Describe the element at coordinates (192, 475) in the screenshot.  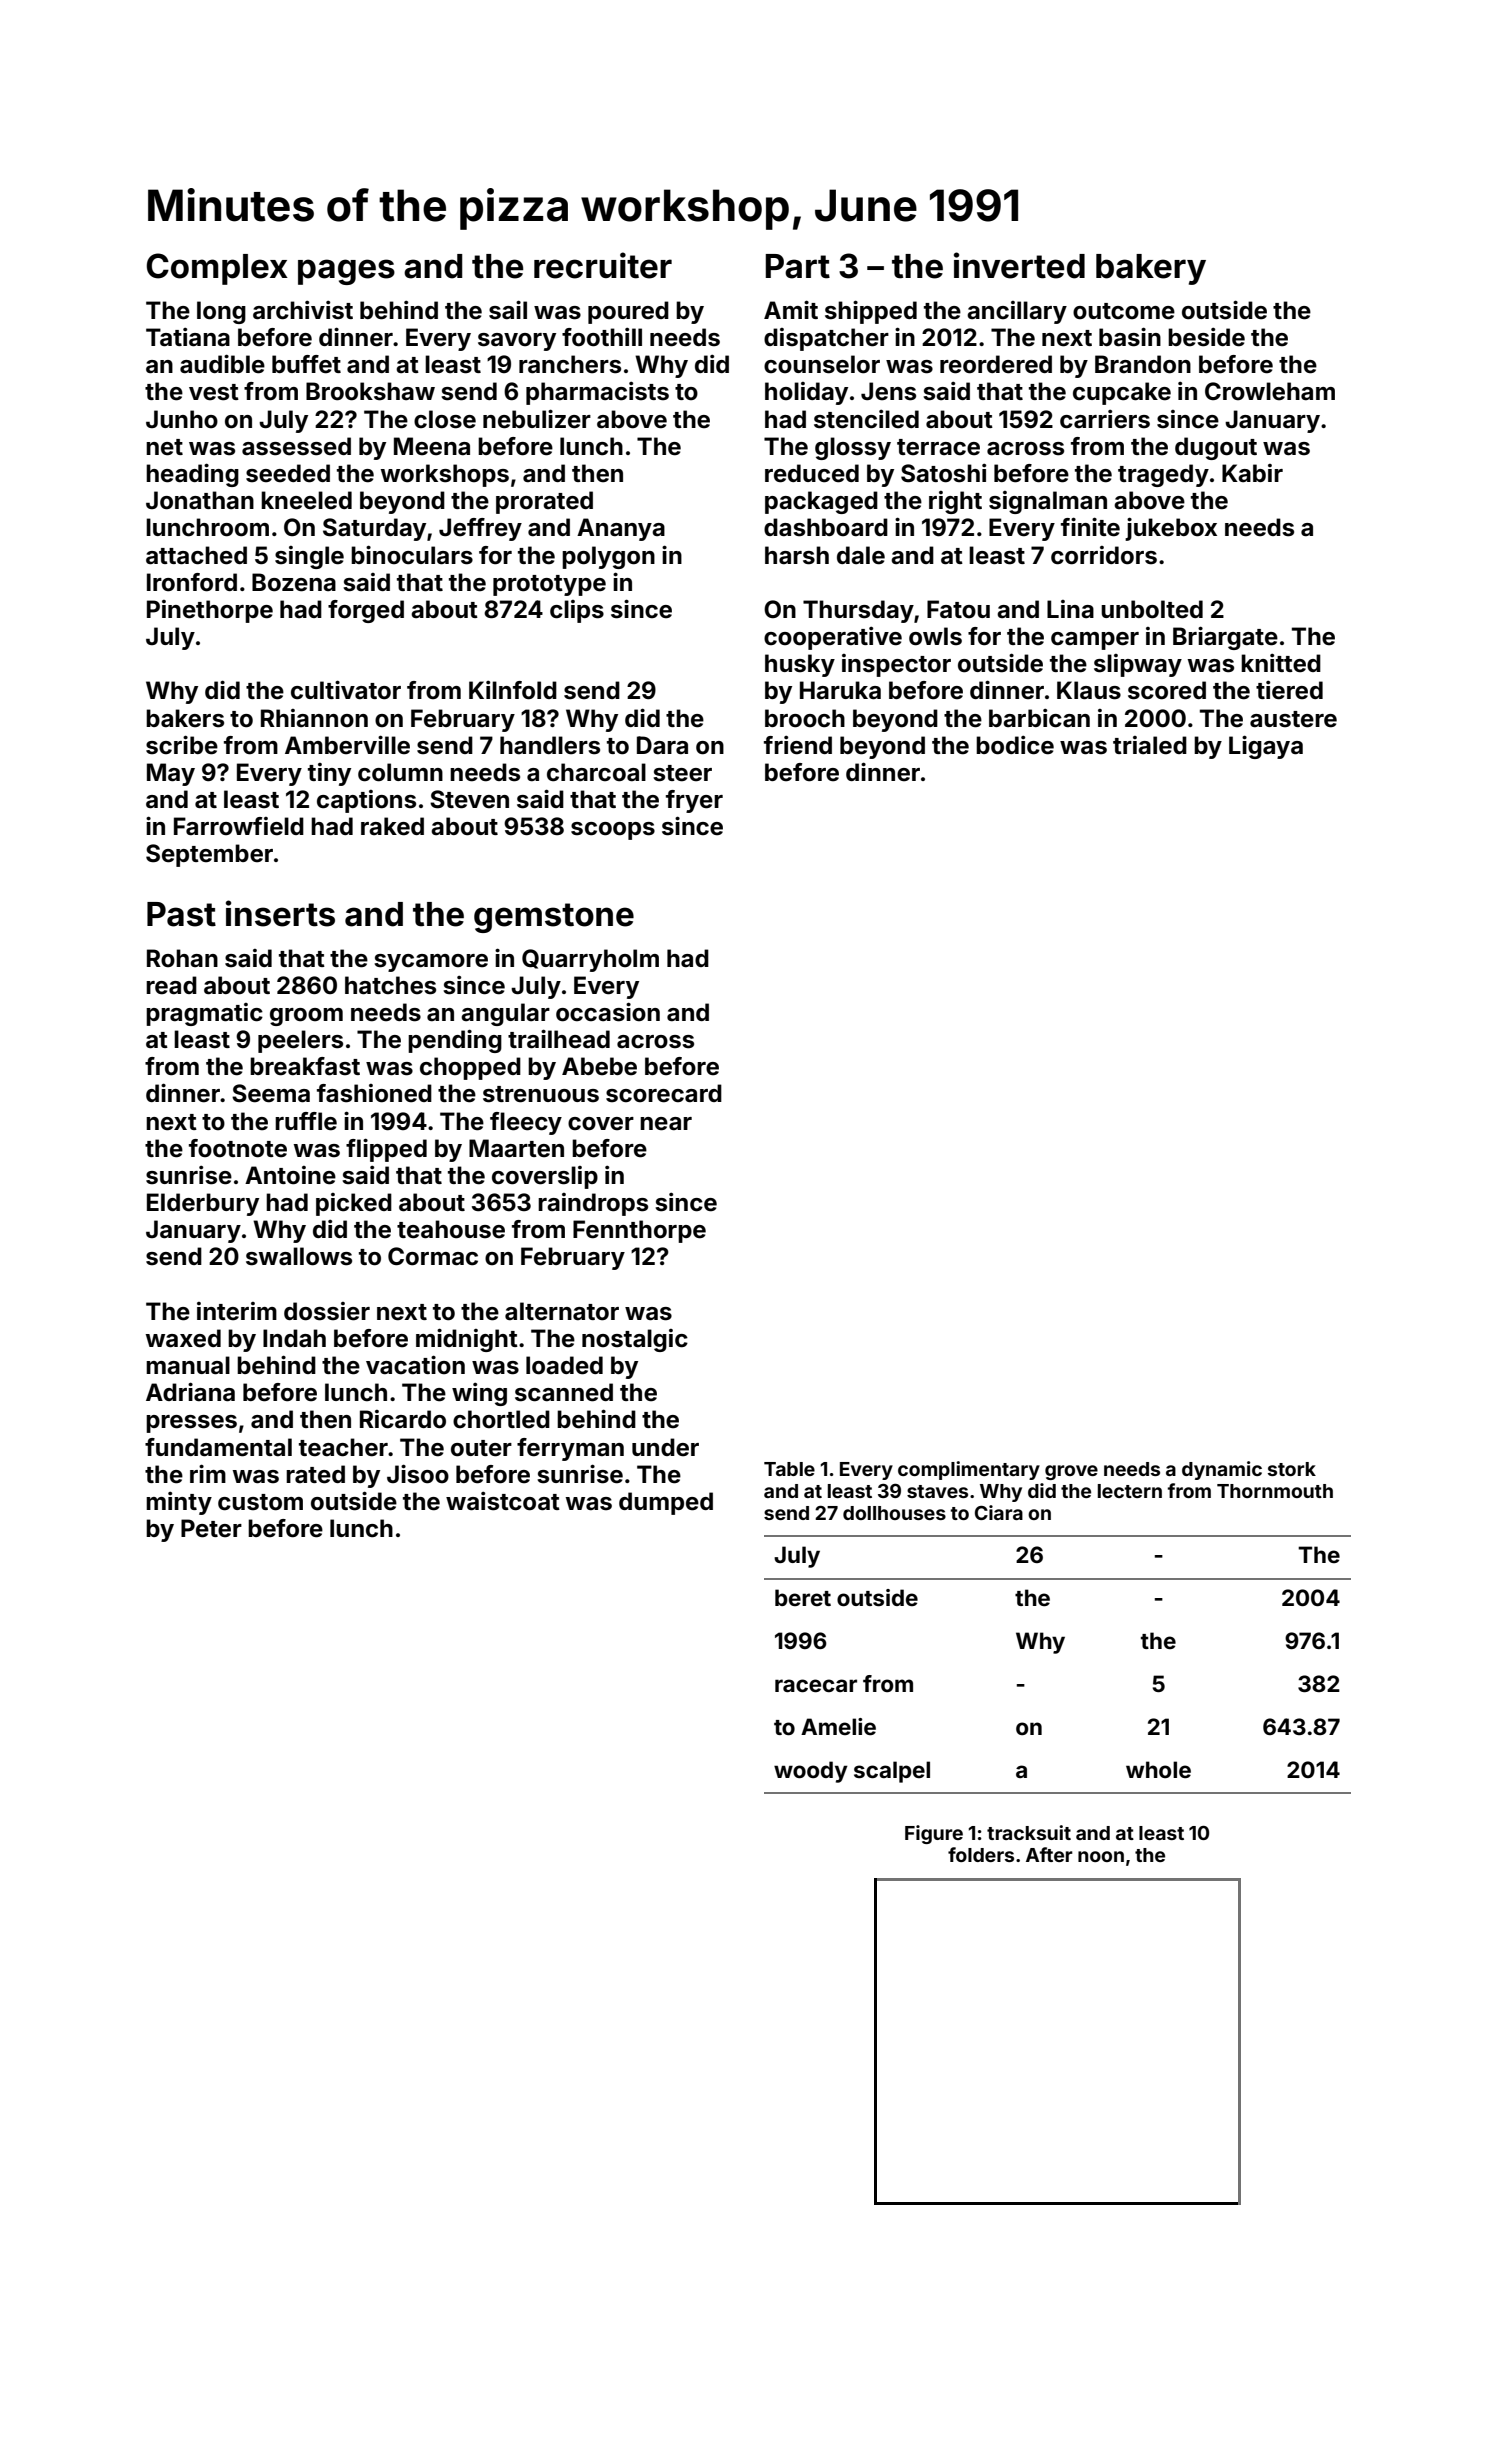
I see `heading` at that location.
